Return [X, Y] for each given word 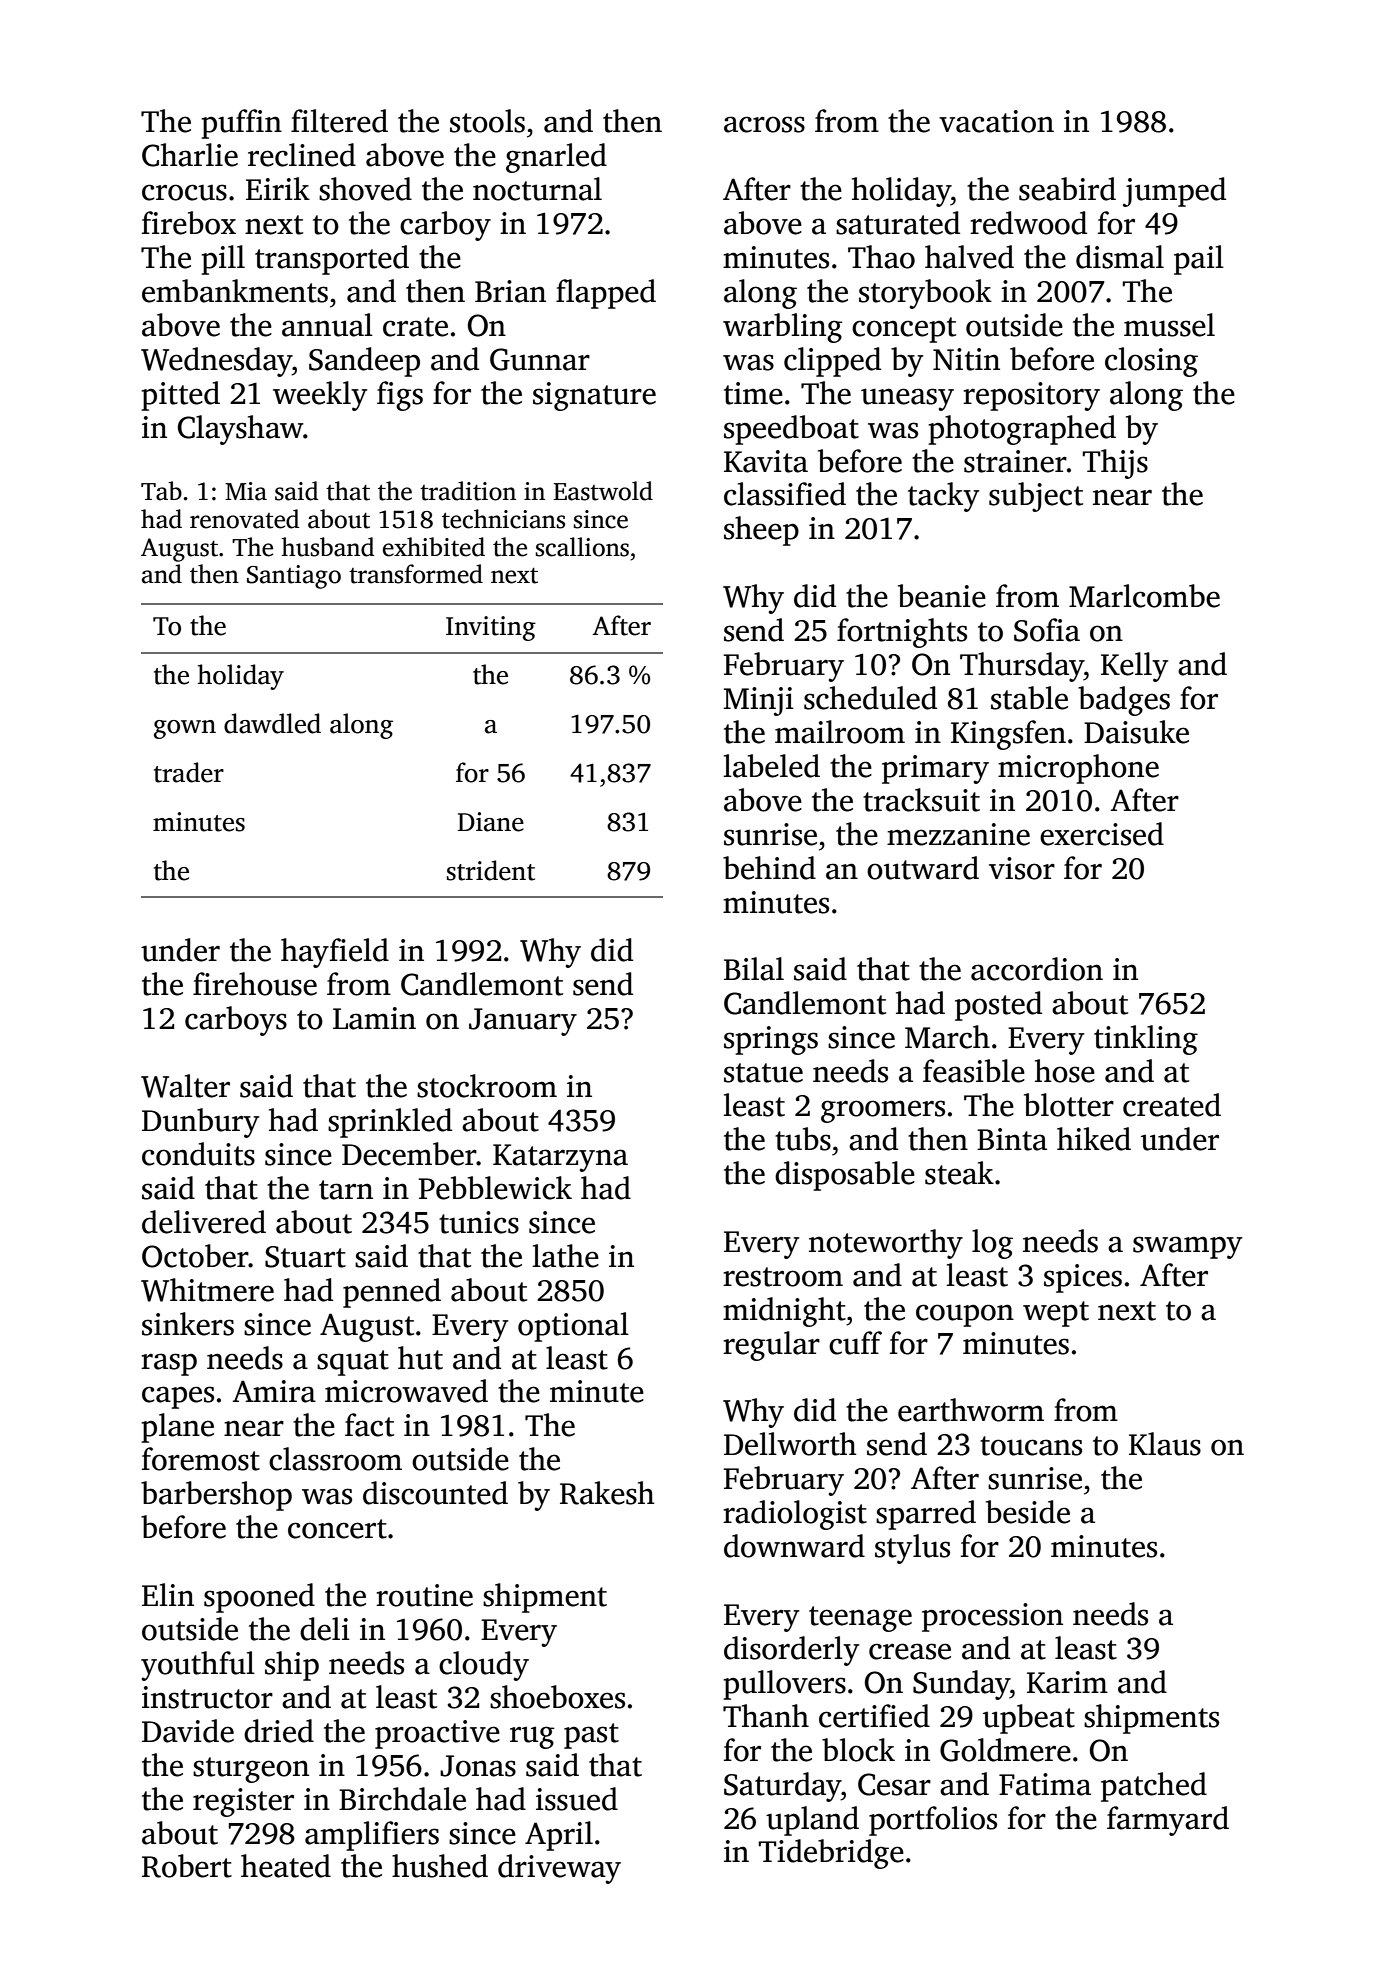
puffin [241, 124]
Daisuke [1136, 732]
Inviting [491, 628]
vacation [996, 121]
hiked [1094, 1139]
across [764, 124]
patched [1154, 1787]
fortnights [902, 633]
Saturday [782, 1787]
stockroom [487, 1086]
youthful [198, 1666]
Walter [185, 1086]
